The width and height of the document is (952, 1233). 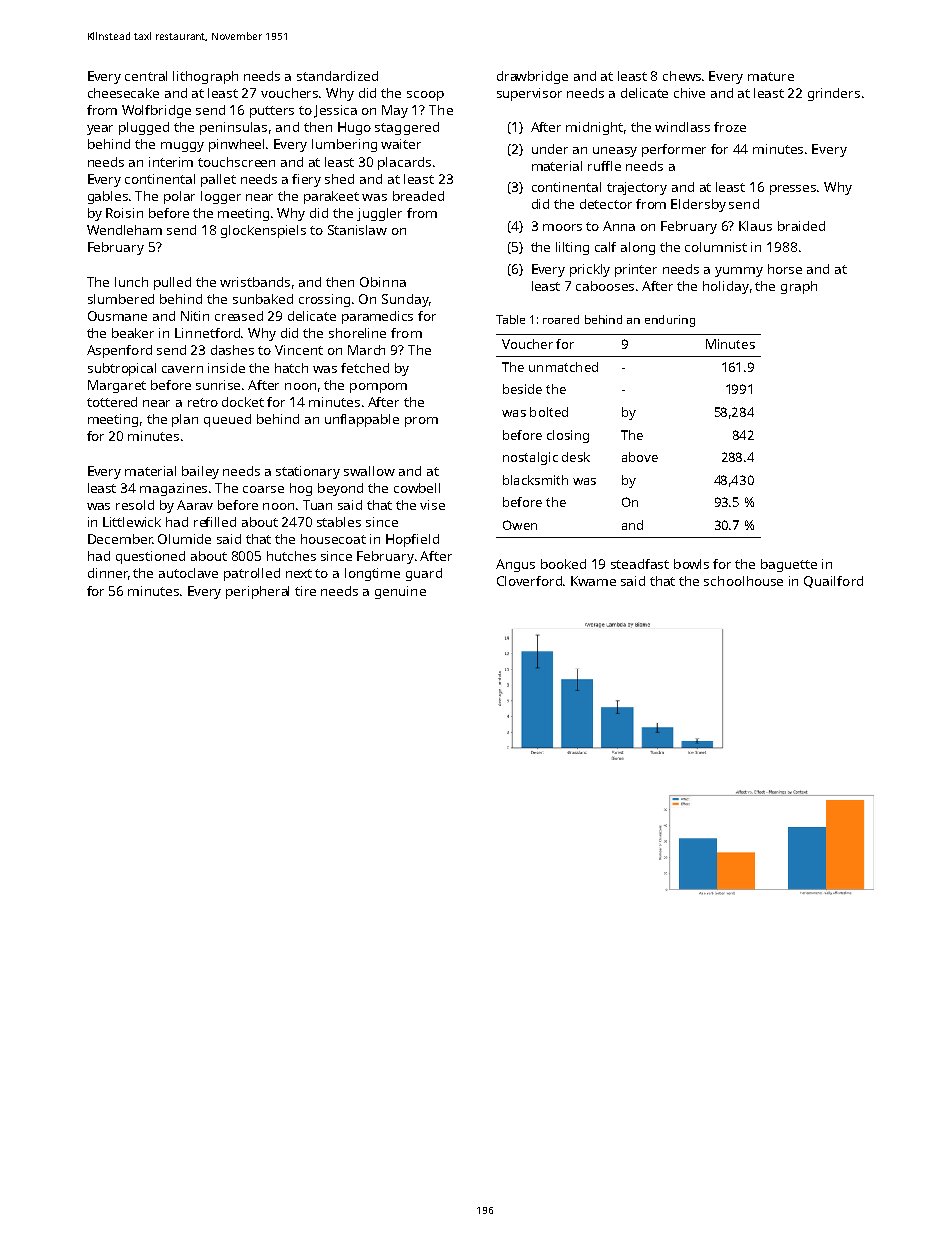 I want to click on supervisor, so click(x=529, y=94).
